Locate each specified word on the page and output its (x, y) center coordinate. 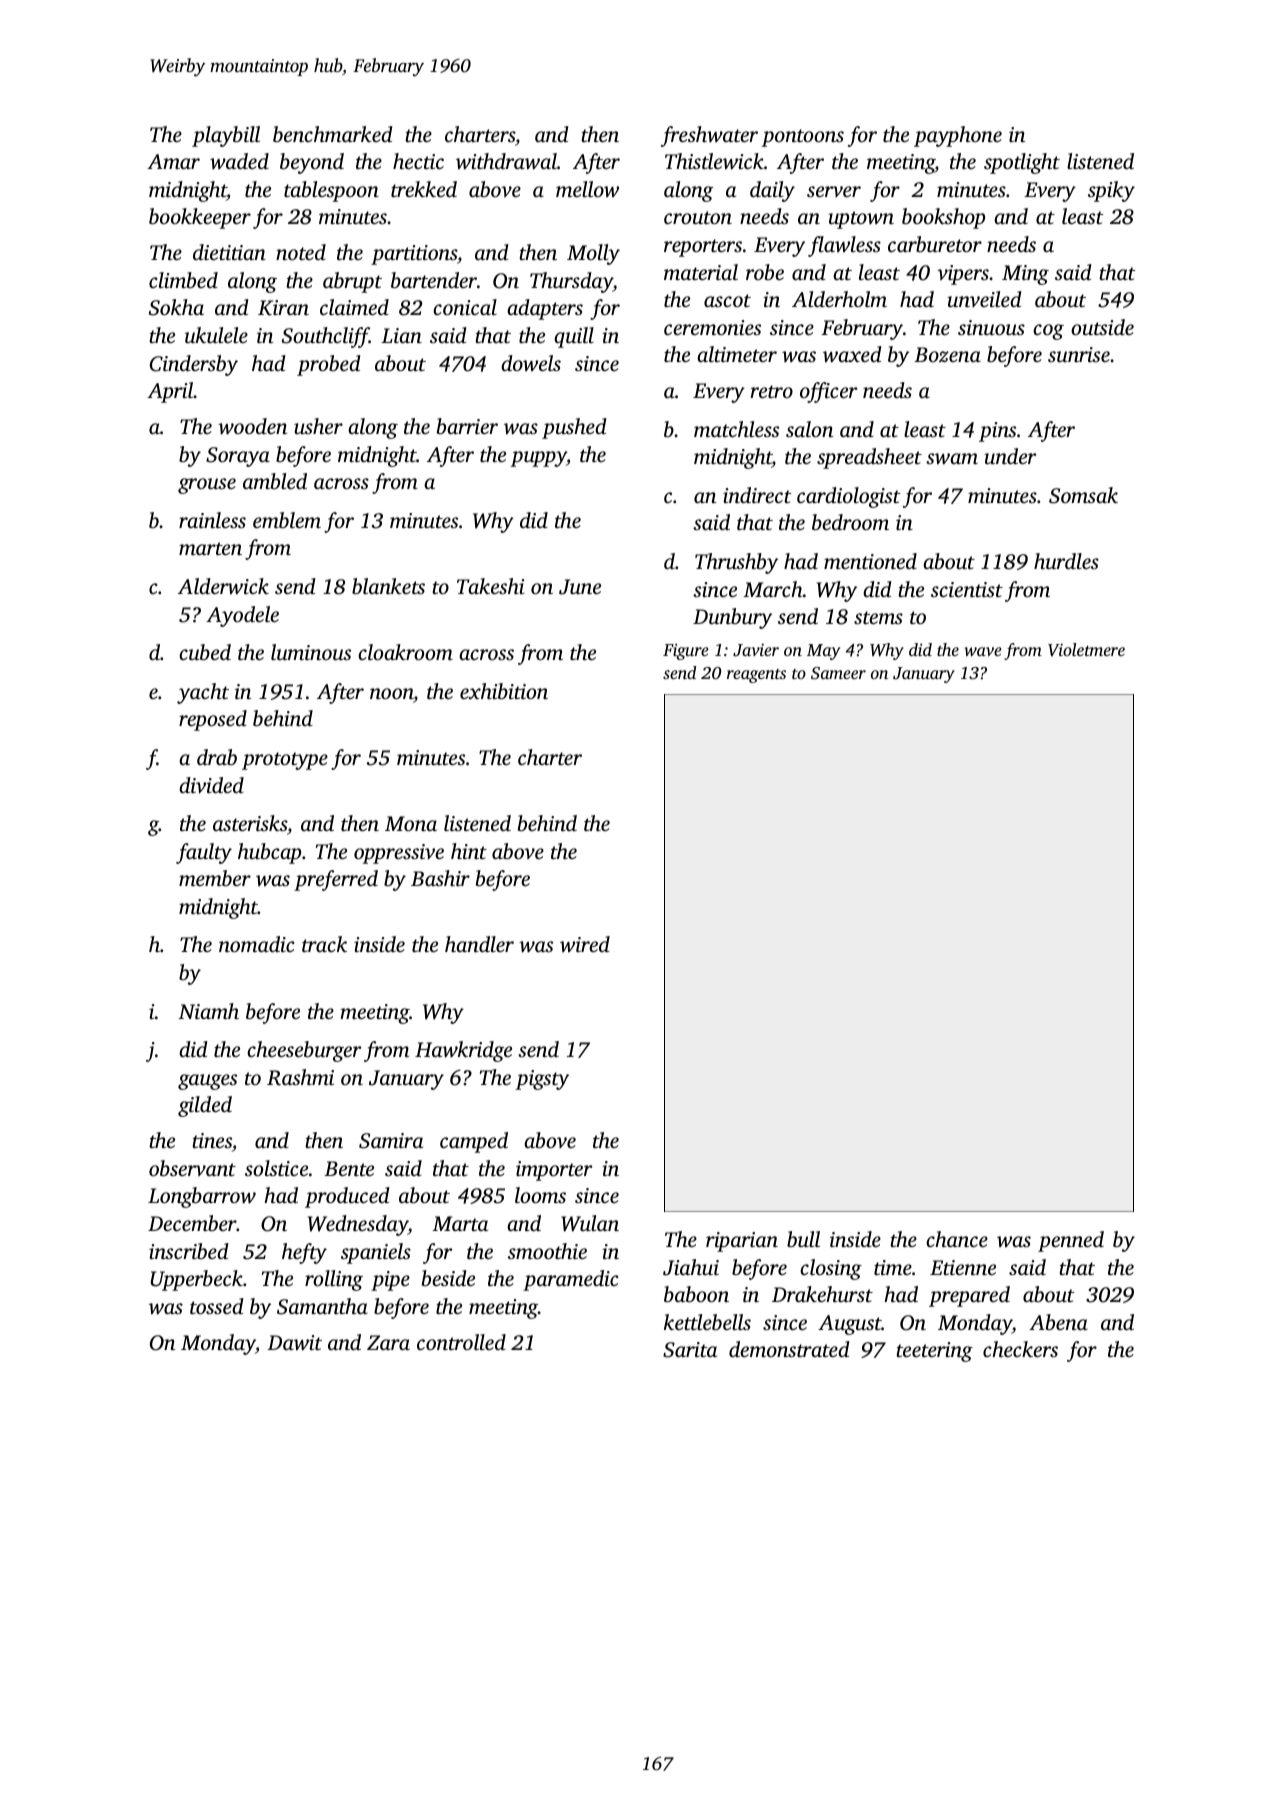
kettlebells (707, 1322)
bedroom (850, 522)
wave (983, 651)
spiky (1111, 191)
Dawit (294, 1343)
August (850, 1325)
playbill (226, 136)
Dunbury (732, 618)
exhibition (504, 691)
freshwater (709, 136)
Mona (411, 823)
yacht (203, 693)
